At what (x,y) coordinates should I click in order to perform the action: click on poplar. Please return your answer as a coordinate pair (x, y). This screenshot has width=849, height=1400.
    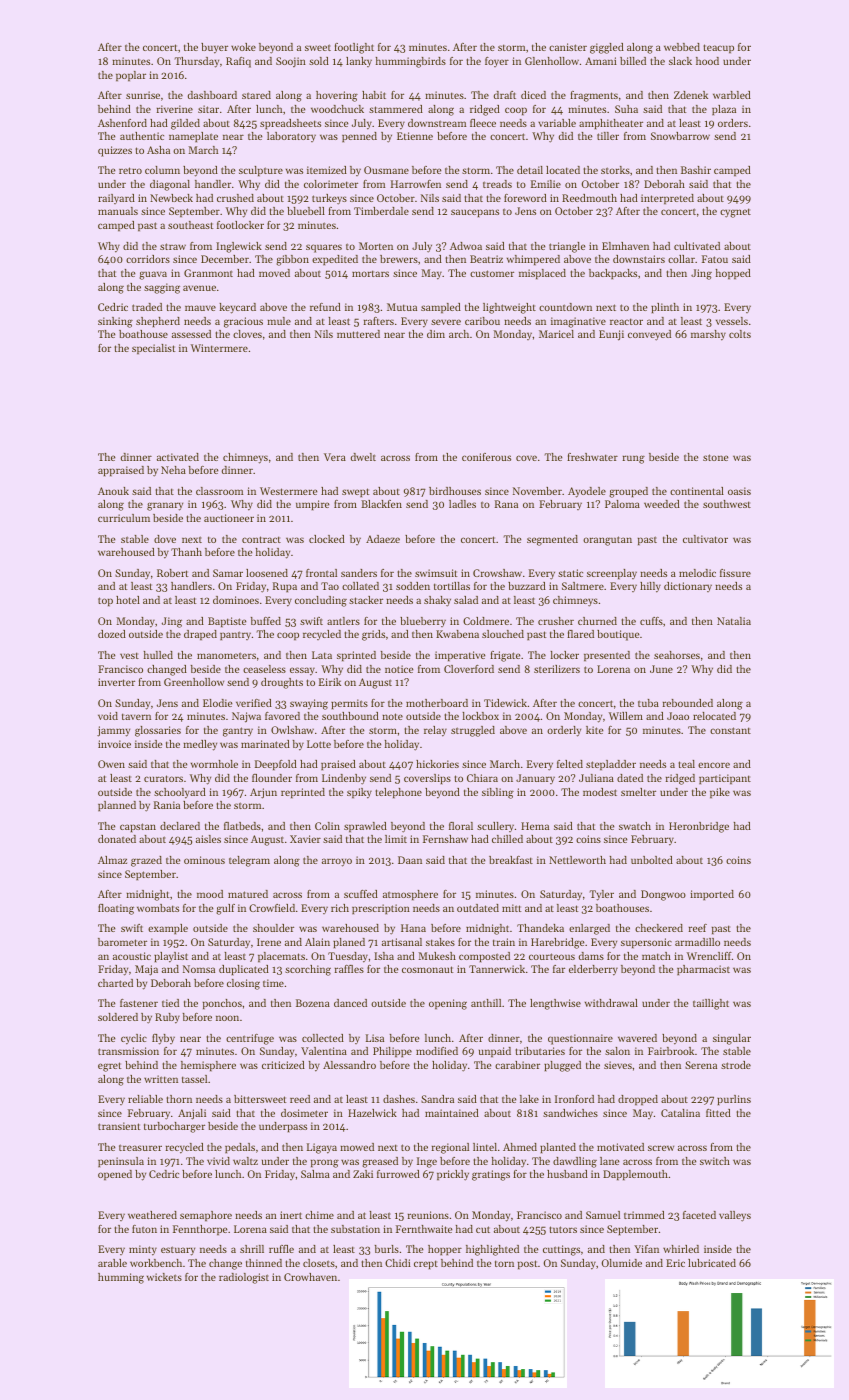
    Looking at the image, I should click on (131, 76).
